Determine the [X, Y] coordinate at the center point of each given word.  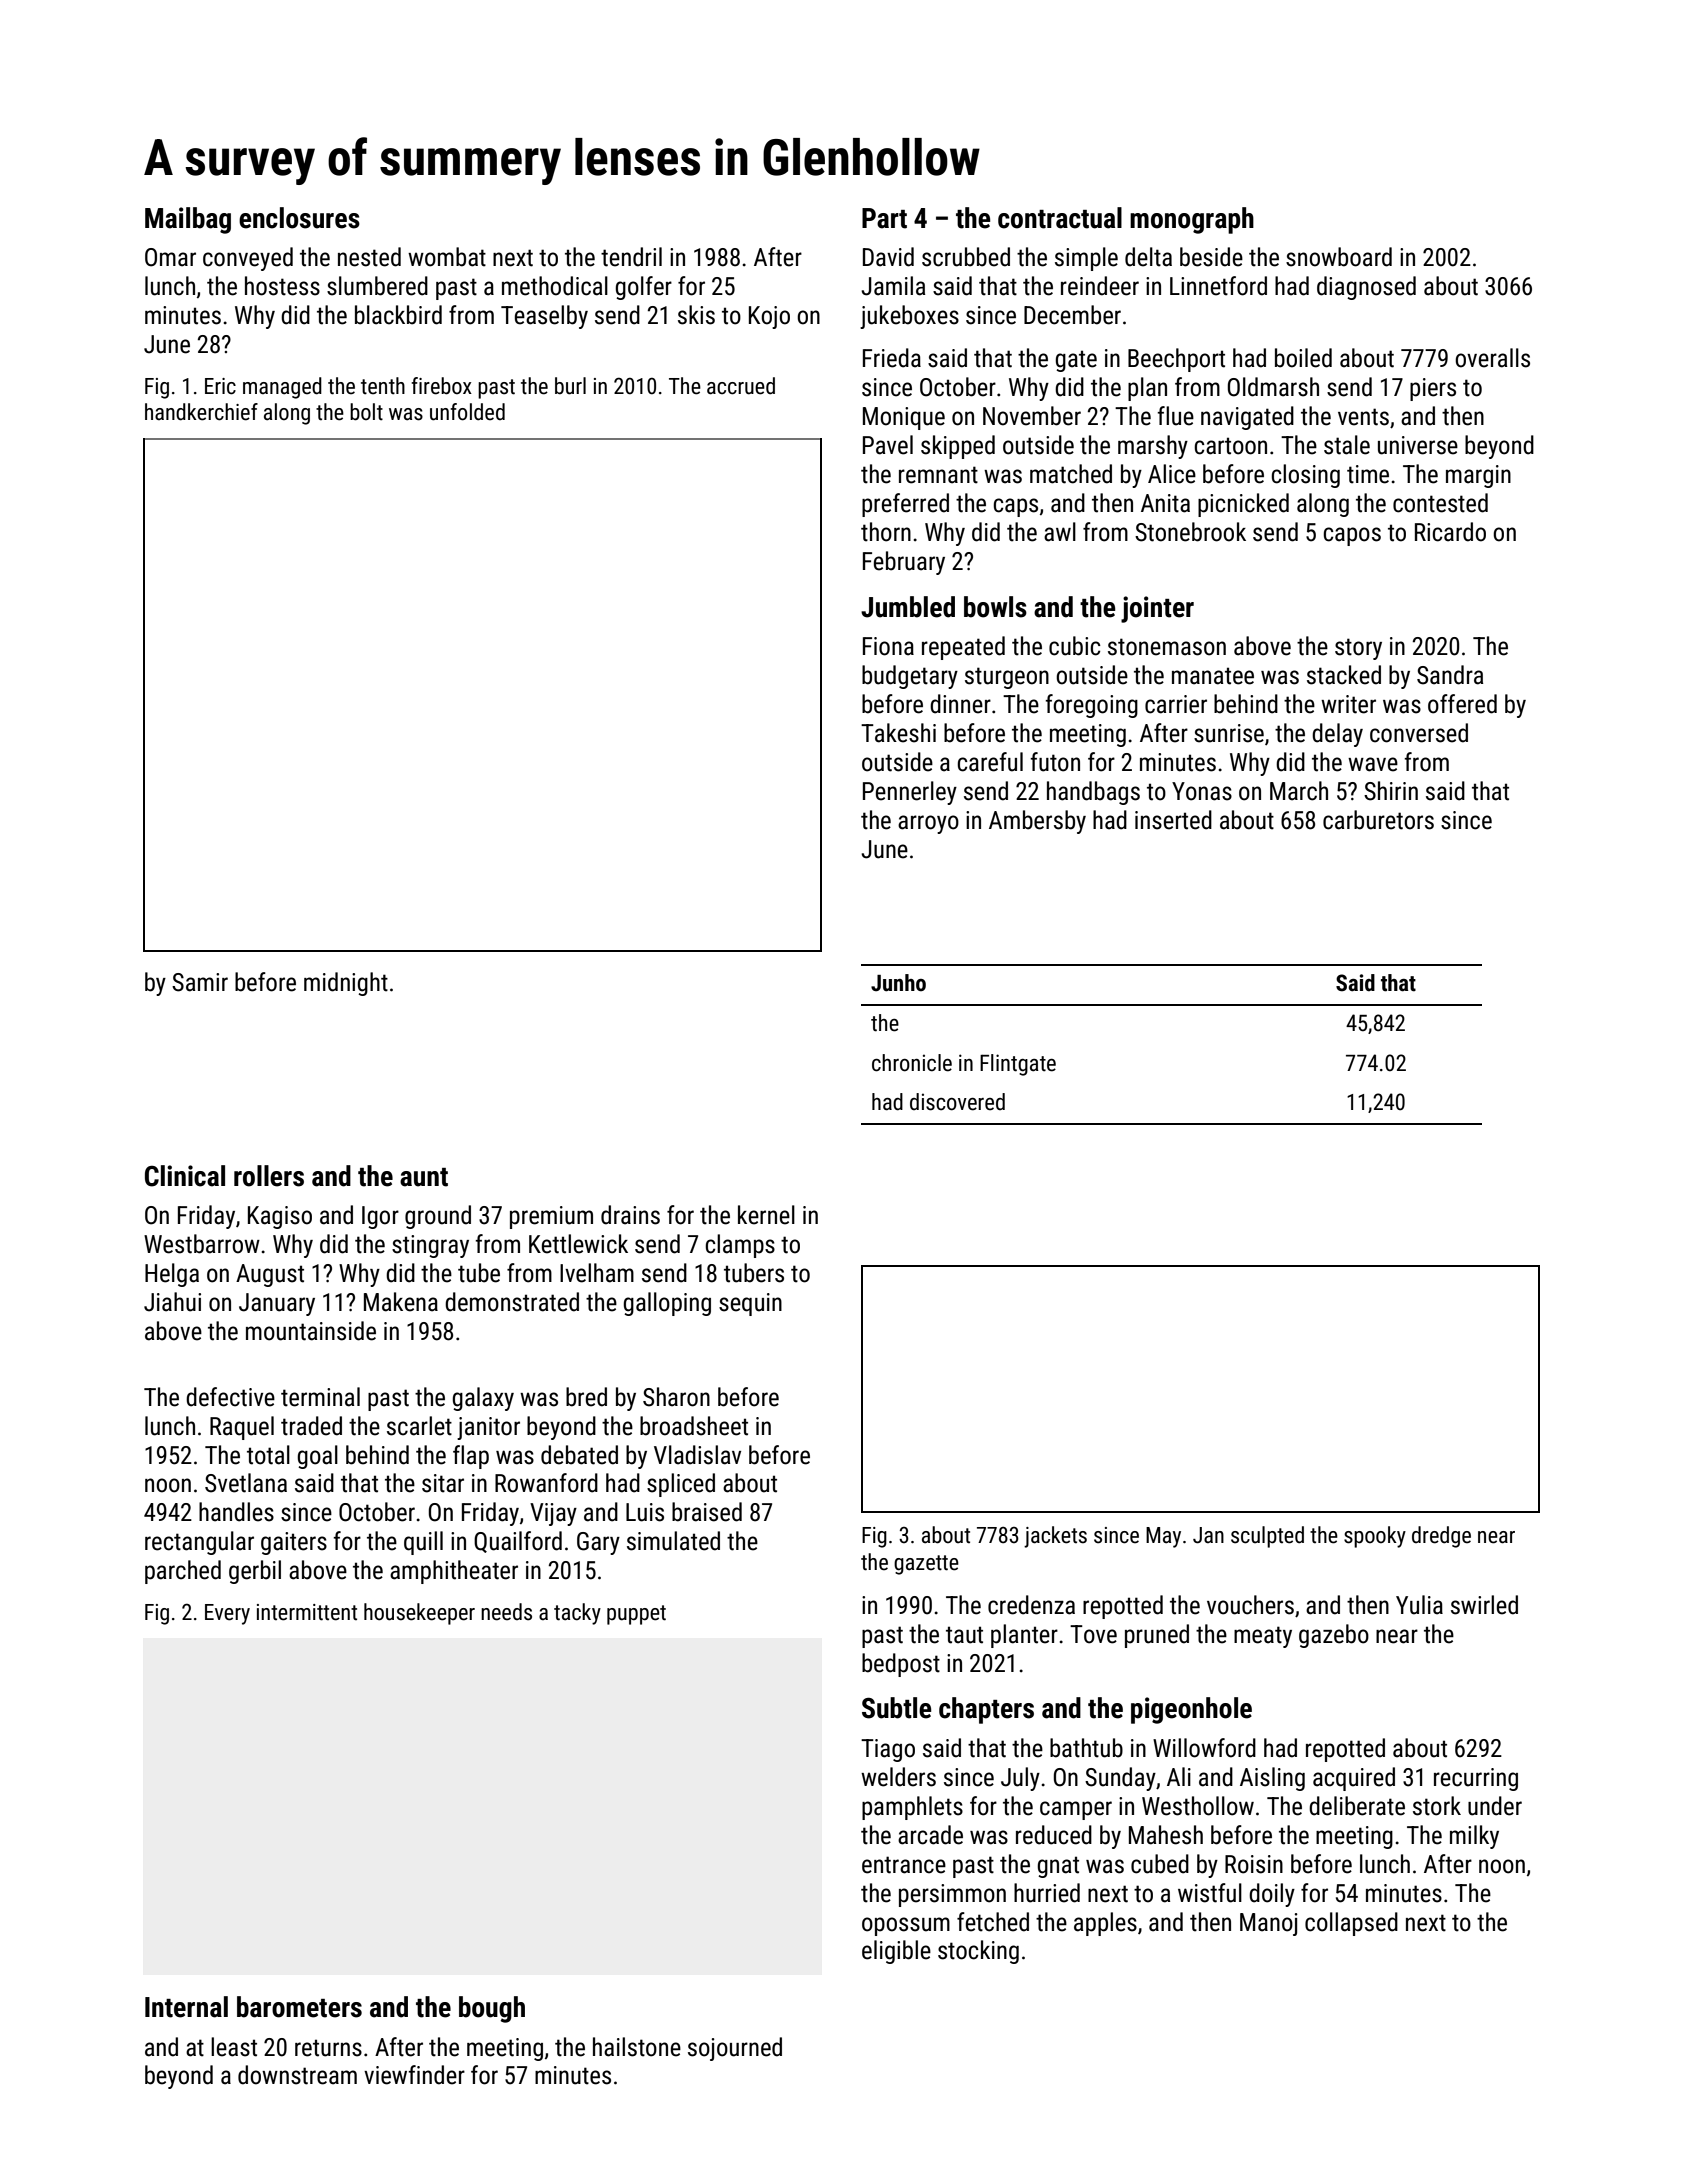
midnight [346, 984]
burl [570, 386]
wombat [447, 257]
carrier [1176, 704]
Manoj [1269, 1924]
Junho [898, 983]
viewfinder [414, 2075]
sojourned [735, 2049]
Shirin [1391, 791]
